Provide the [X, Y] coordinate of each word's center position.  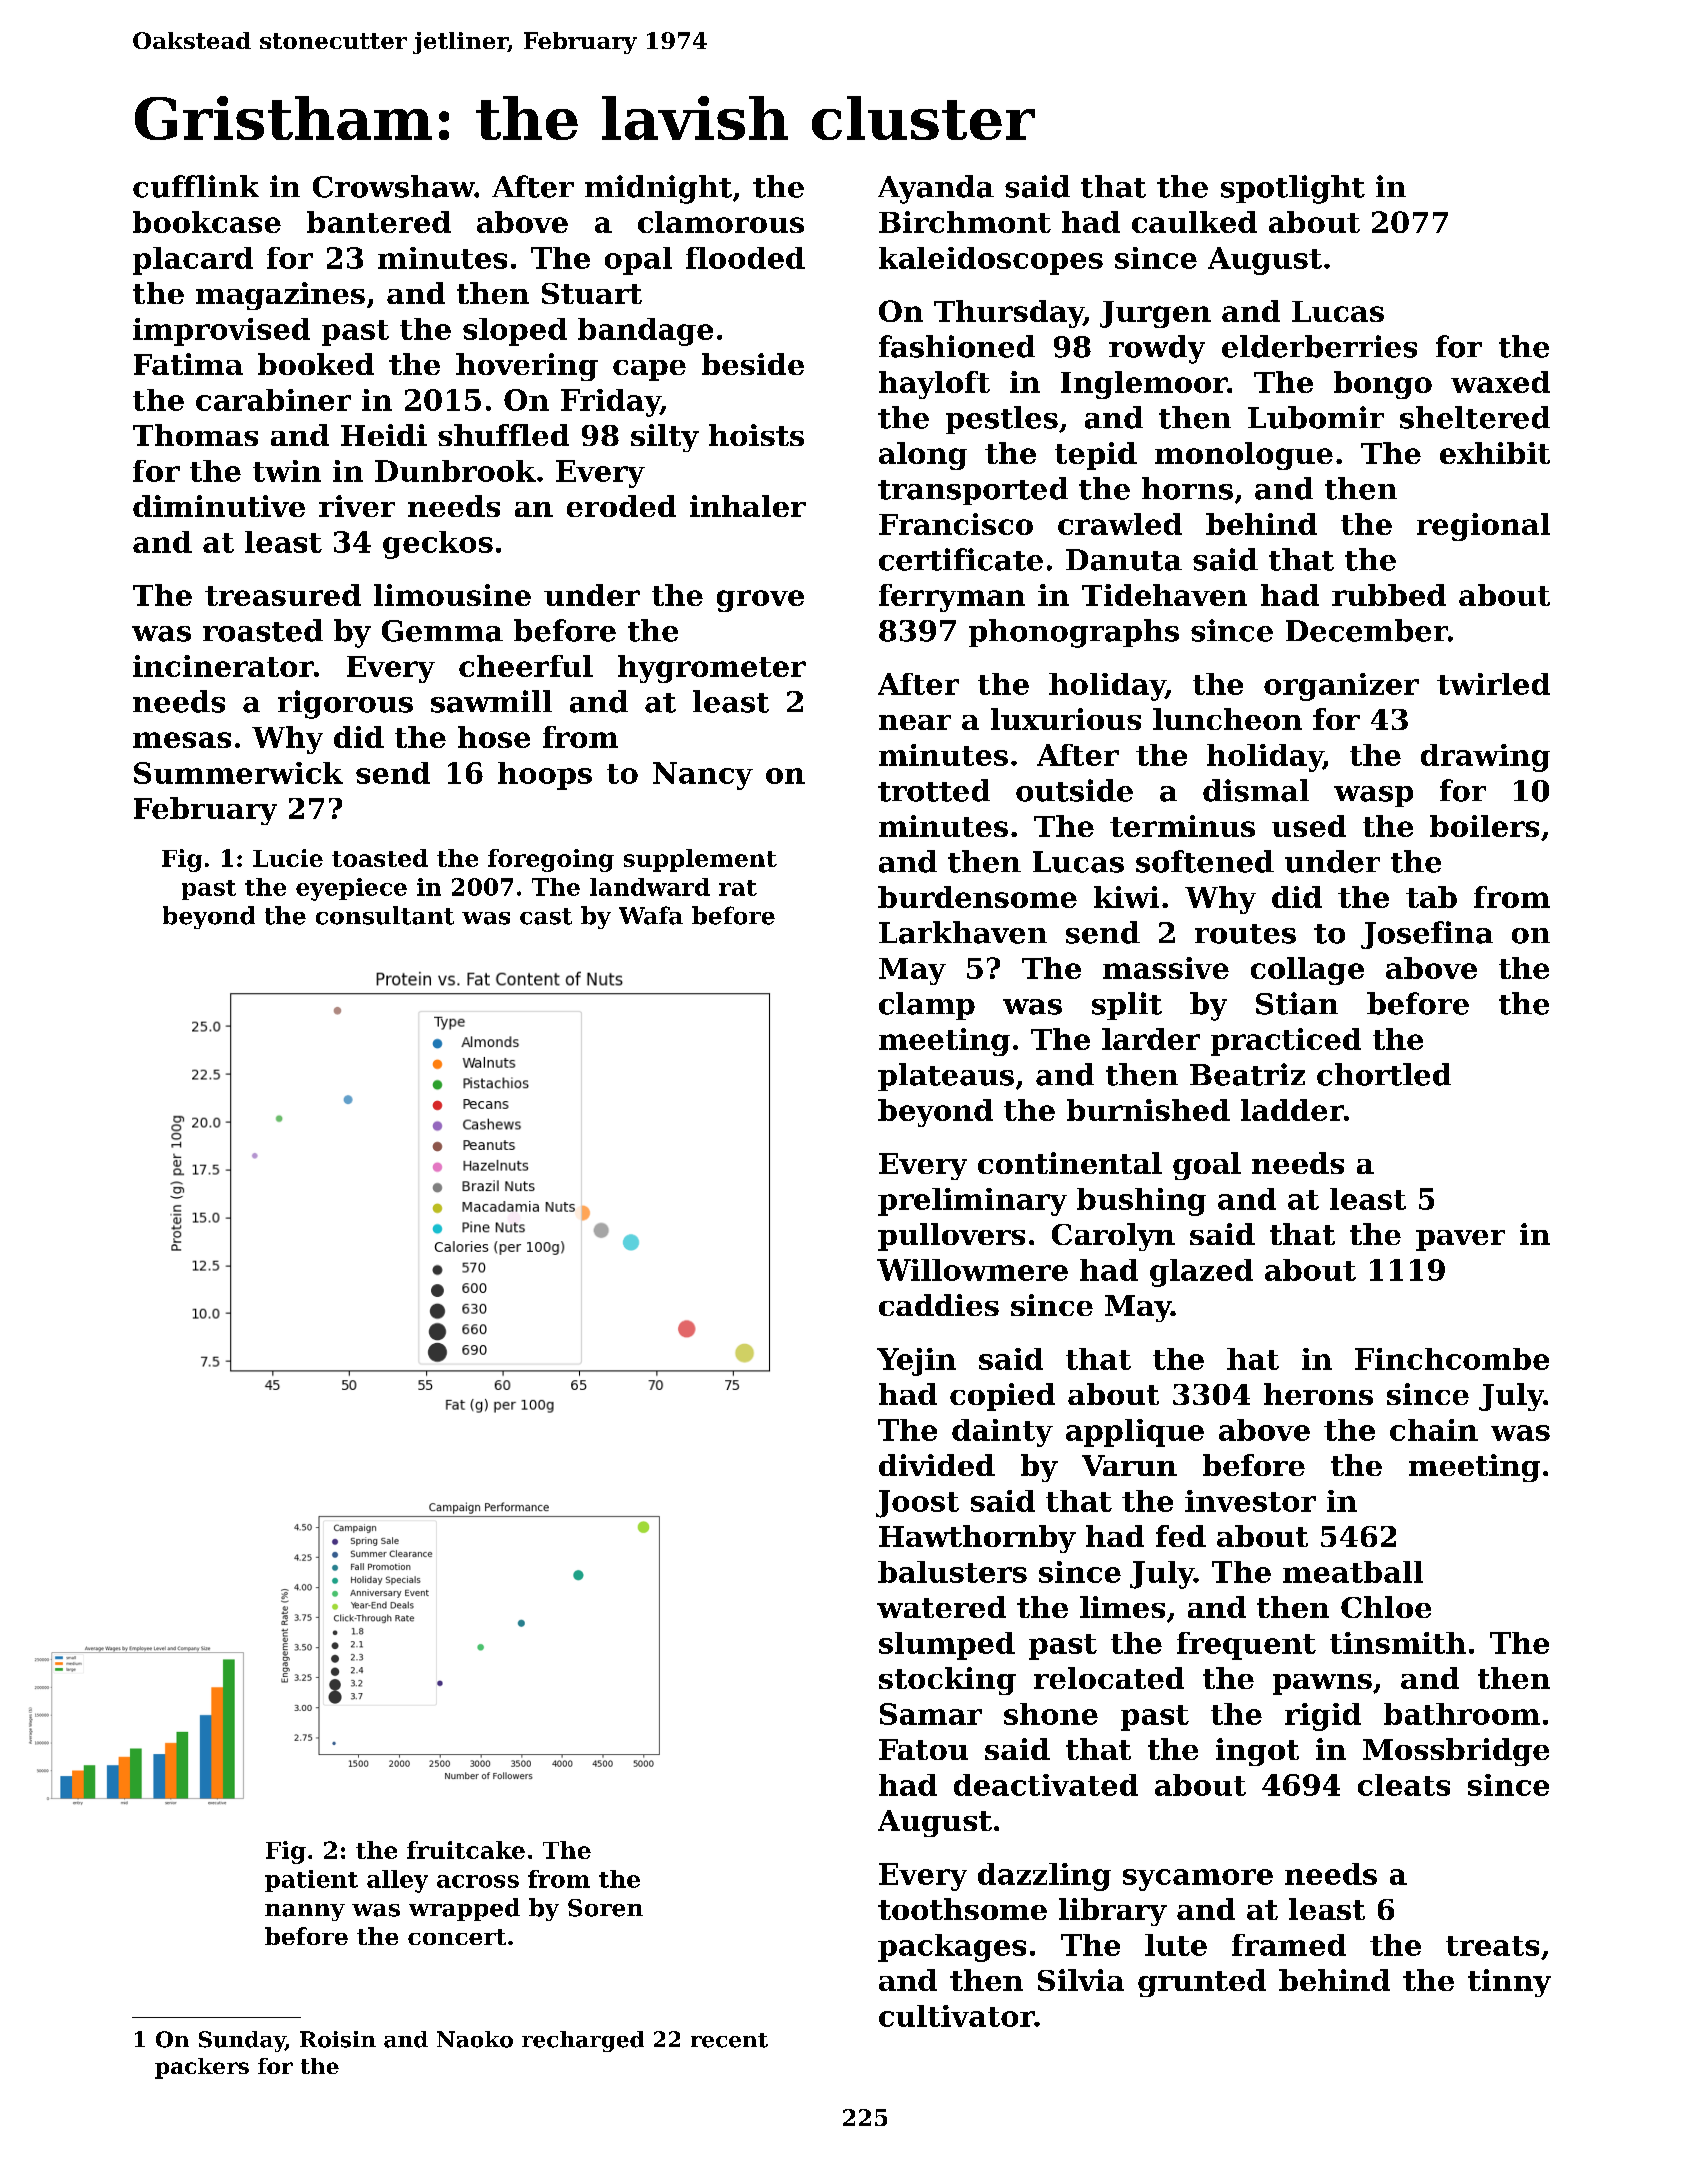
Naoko [475, 2039]
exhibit [1495, 453]
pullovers [951, 1237]
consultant [385, 915]
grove [760, 601]
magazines [280, 296]
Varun [1129, 1465]
